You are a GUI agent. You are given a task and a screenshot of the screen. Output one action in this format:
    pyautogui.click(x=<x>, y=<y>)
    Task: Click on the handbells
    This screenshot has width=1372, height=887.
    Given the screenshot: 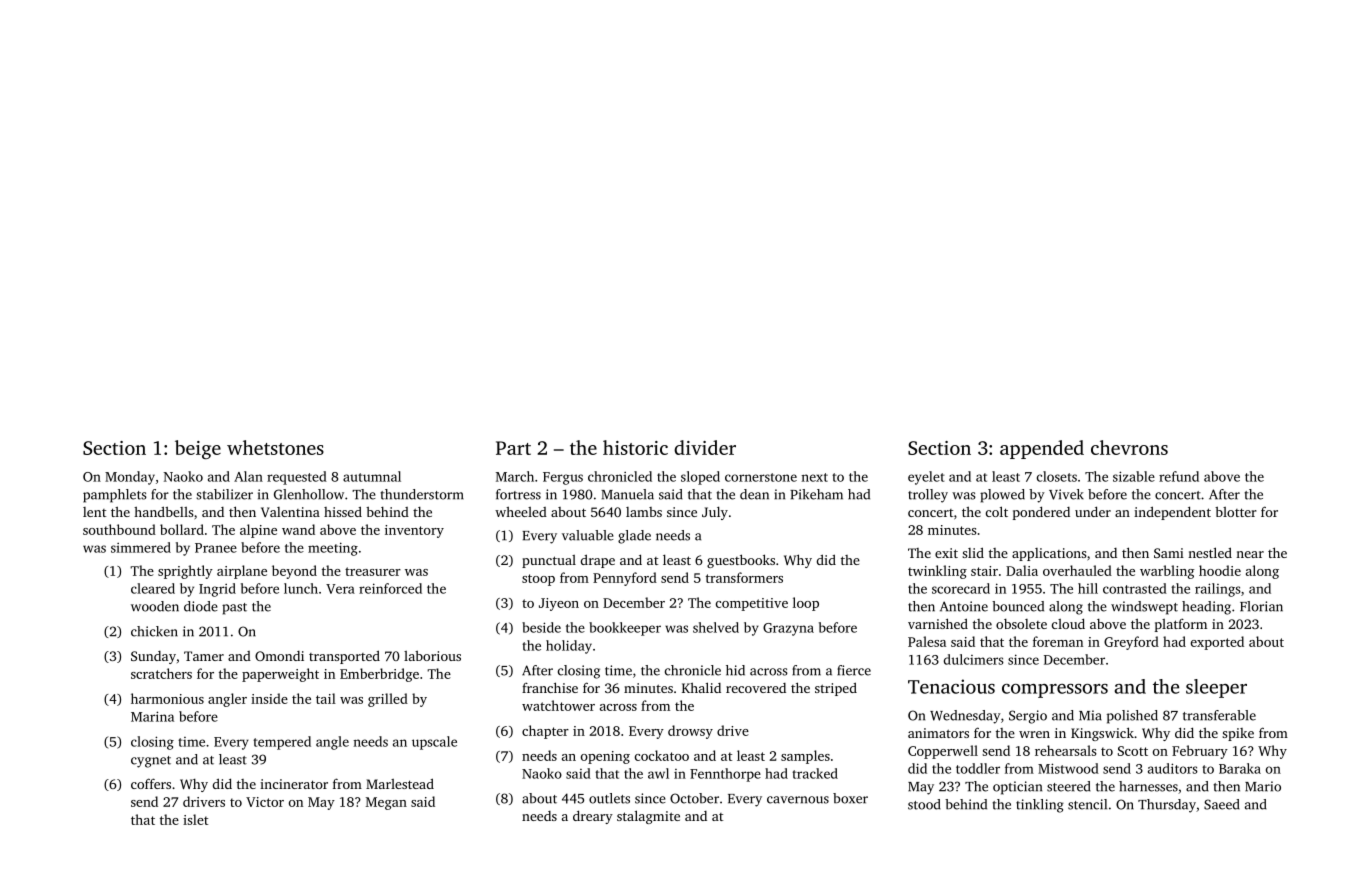 What is the action you would take?
    pyautogui.click(x=163, y=511)
